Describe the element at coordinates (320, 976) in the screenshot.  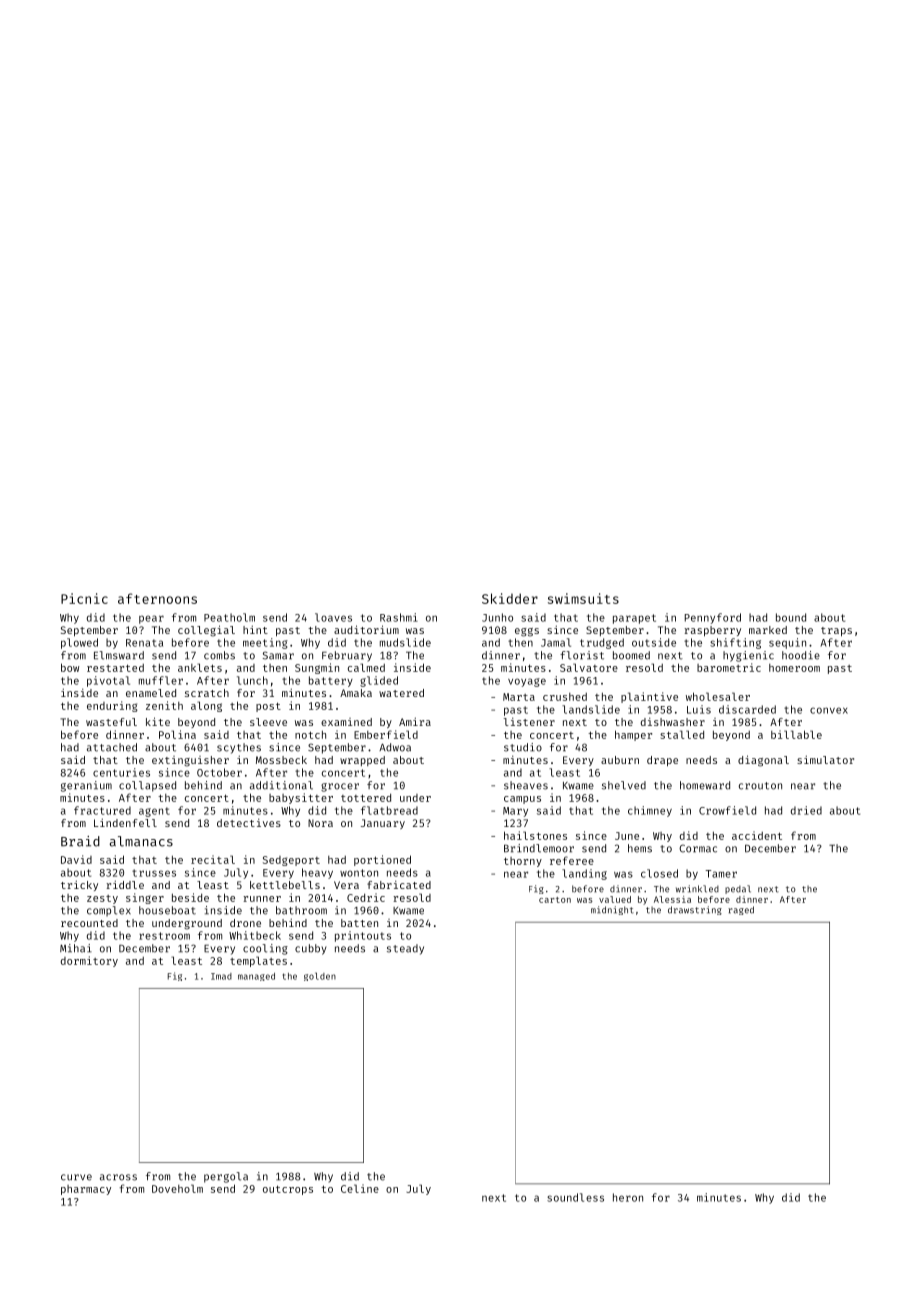
I see `golden` at that location.
